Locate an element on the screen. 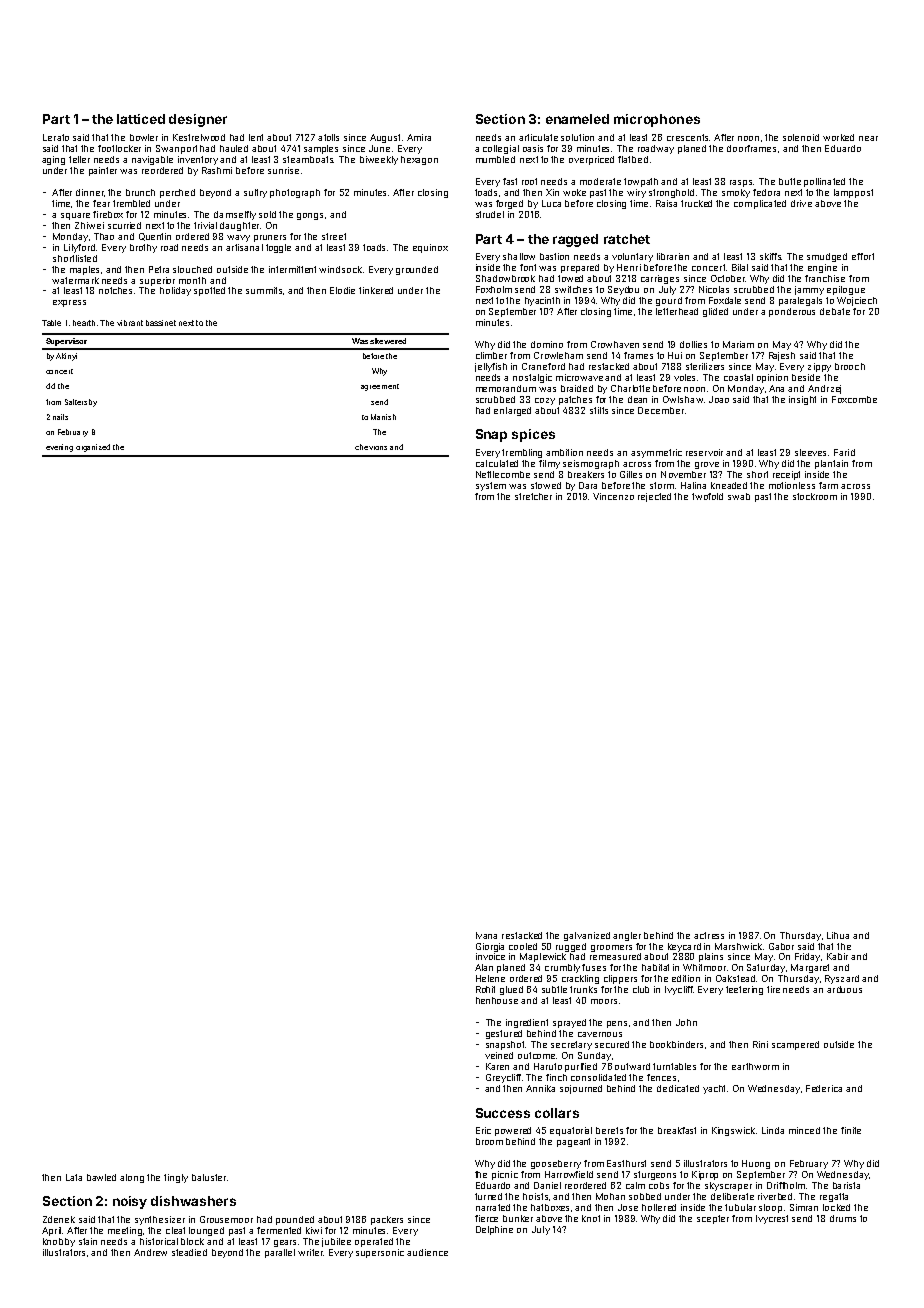 This screenshot has width=924, height=1308. galvanized is located at coordinates (587, 936).
